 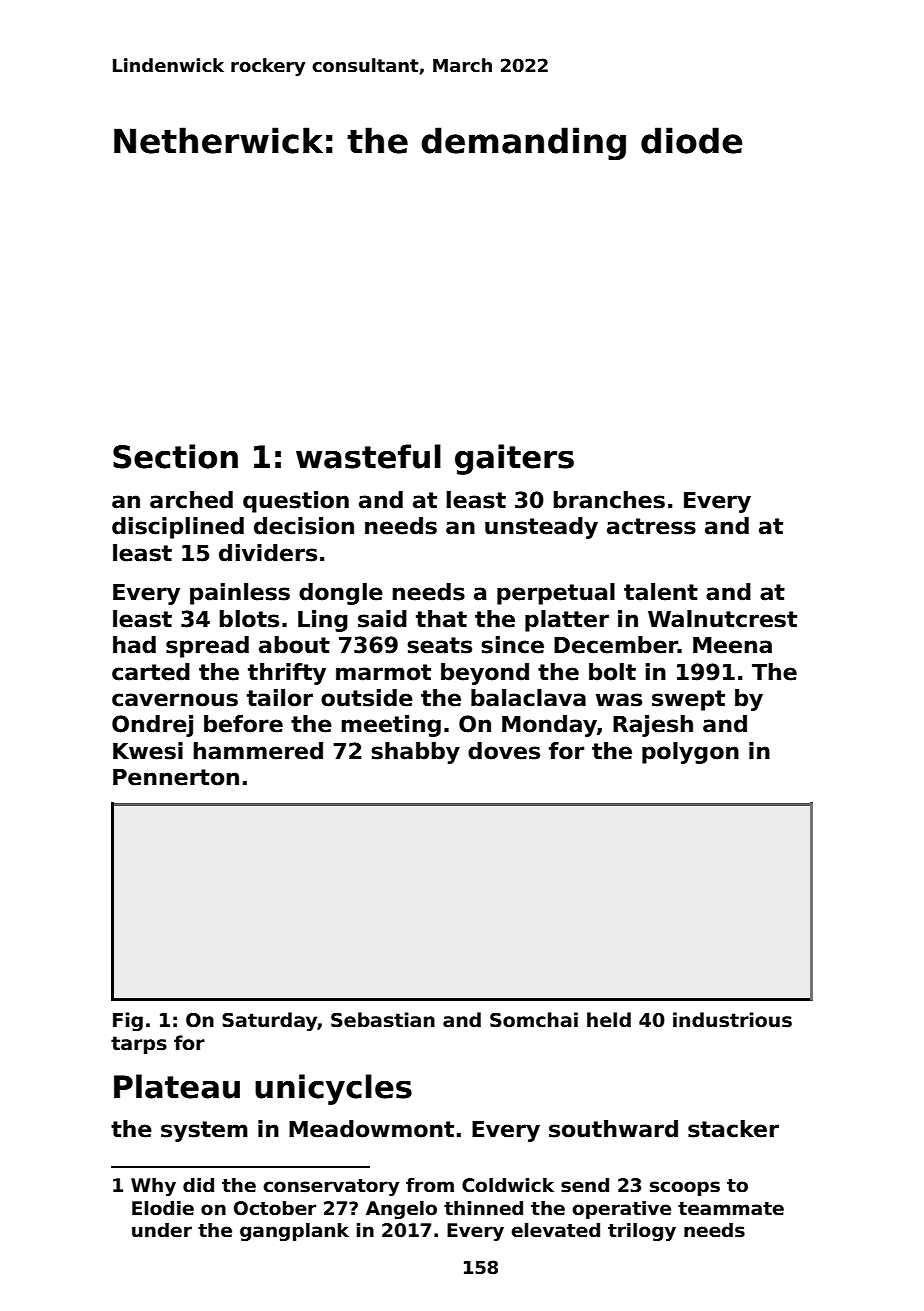 What do you see at coordinates (609, 500) in the screenshot?
I see `branches` at bounding box center [609, 500].
